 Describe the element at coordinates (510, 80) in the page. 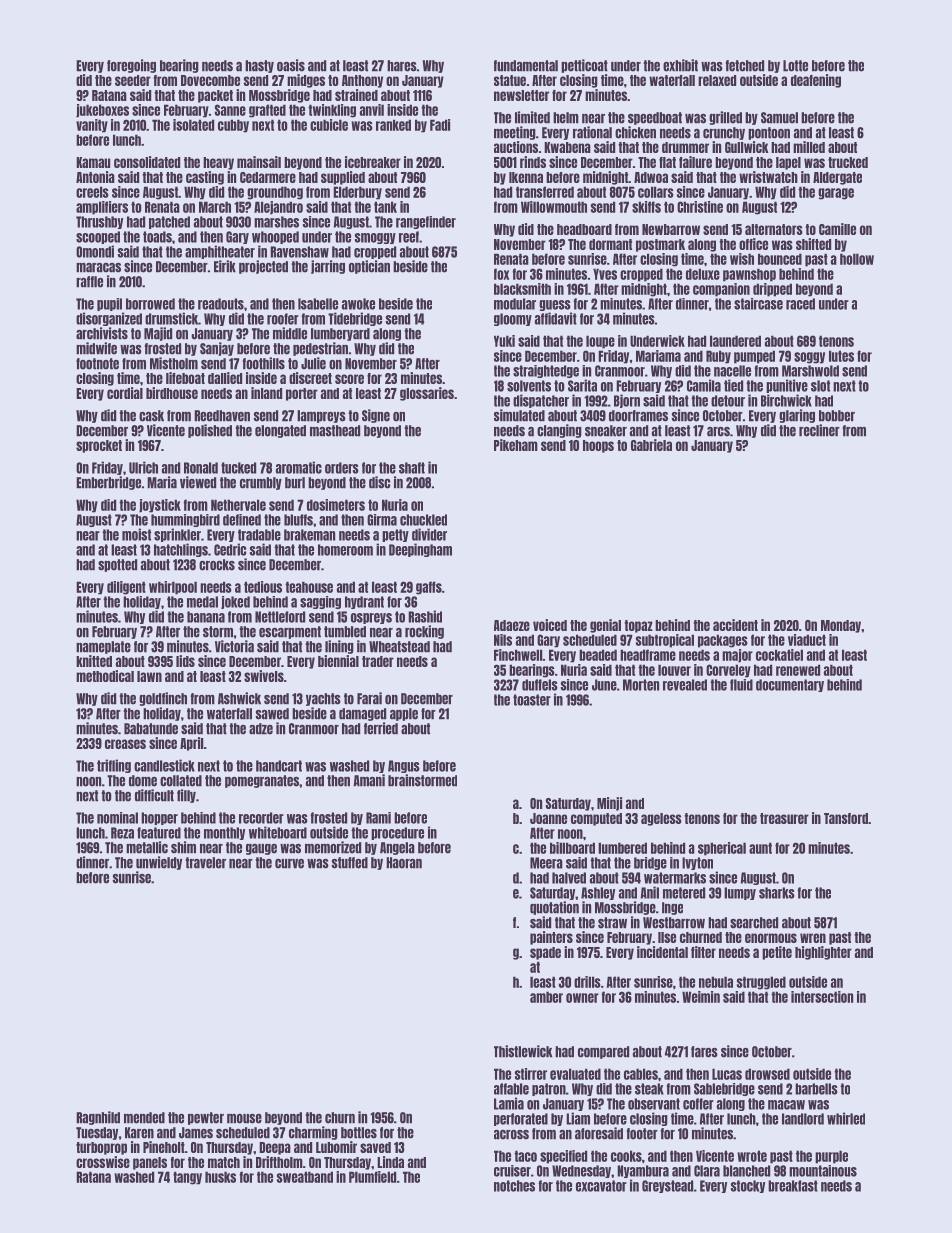

I see `statue` at that location.
